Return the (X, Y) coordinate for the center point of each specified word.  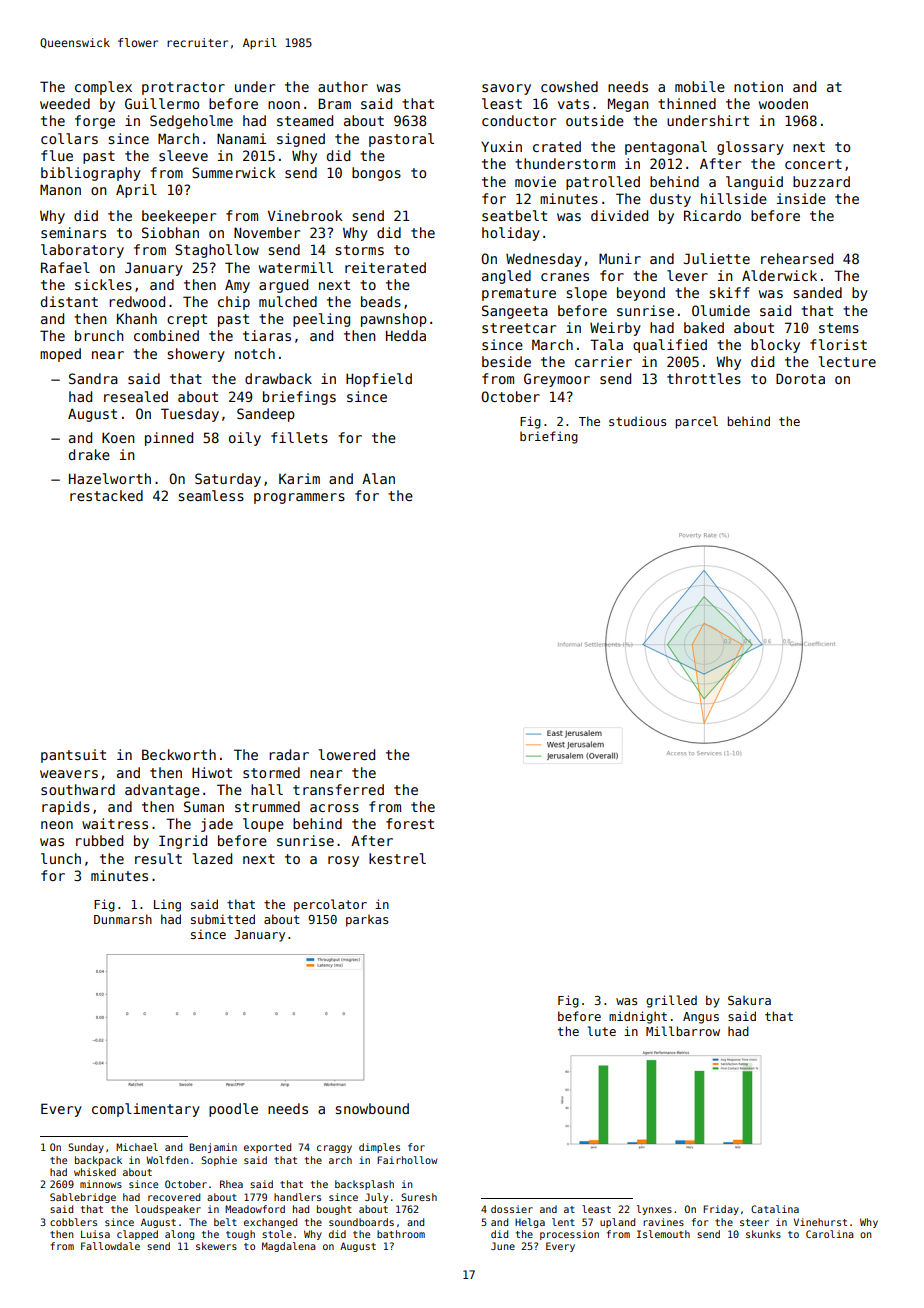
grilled (671, 1001)
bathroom (401, 1234)
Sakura (749, 1000)
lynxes (654, 1210)
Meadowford (255, 1209)
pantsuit (73, 756)
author (343, 86)
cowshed (569, 86)
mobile (700, 86)
